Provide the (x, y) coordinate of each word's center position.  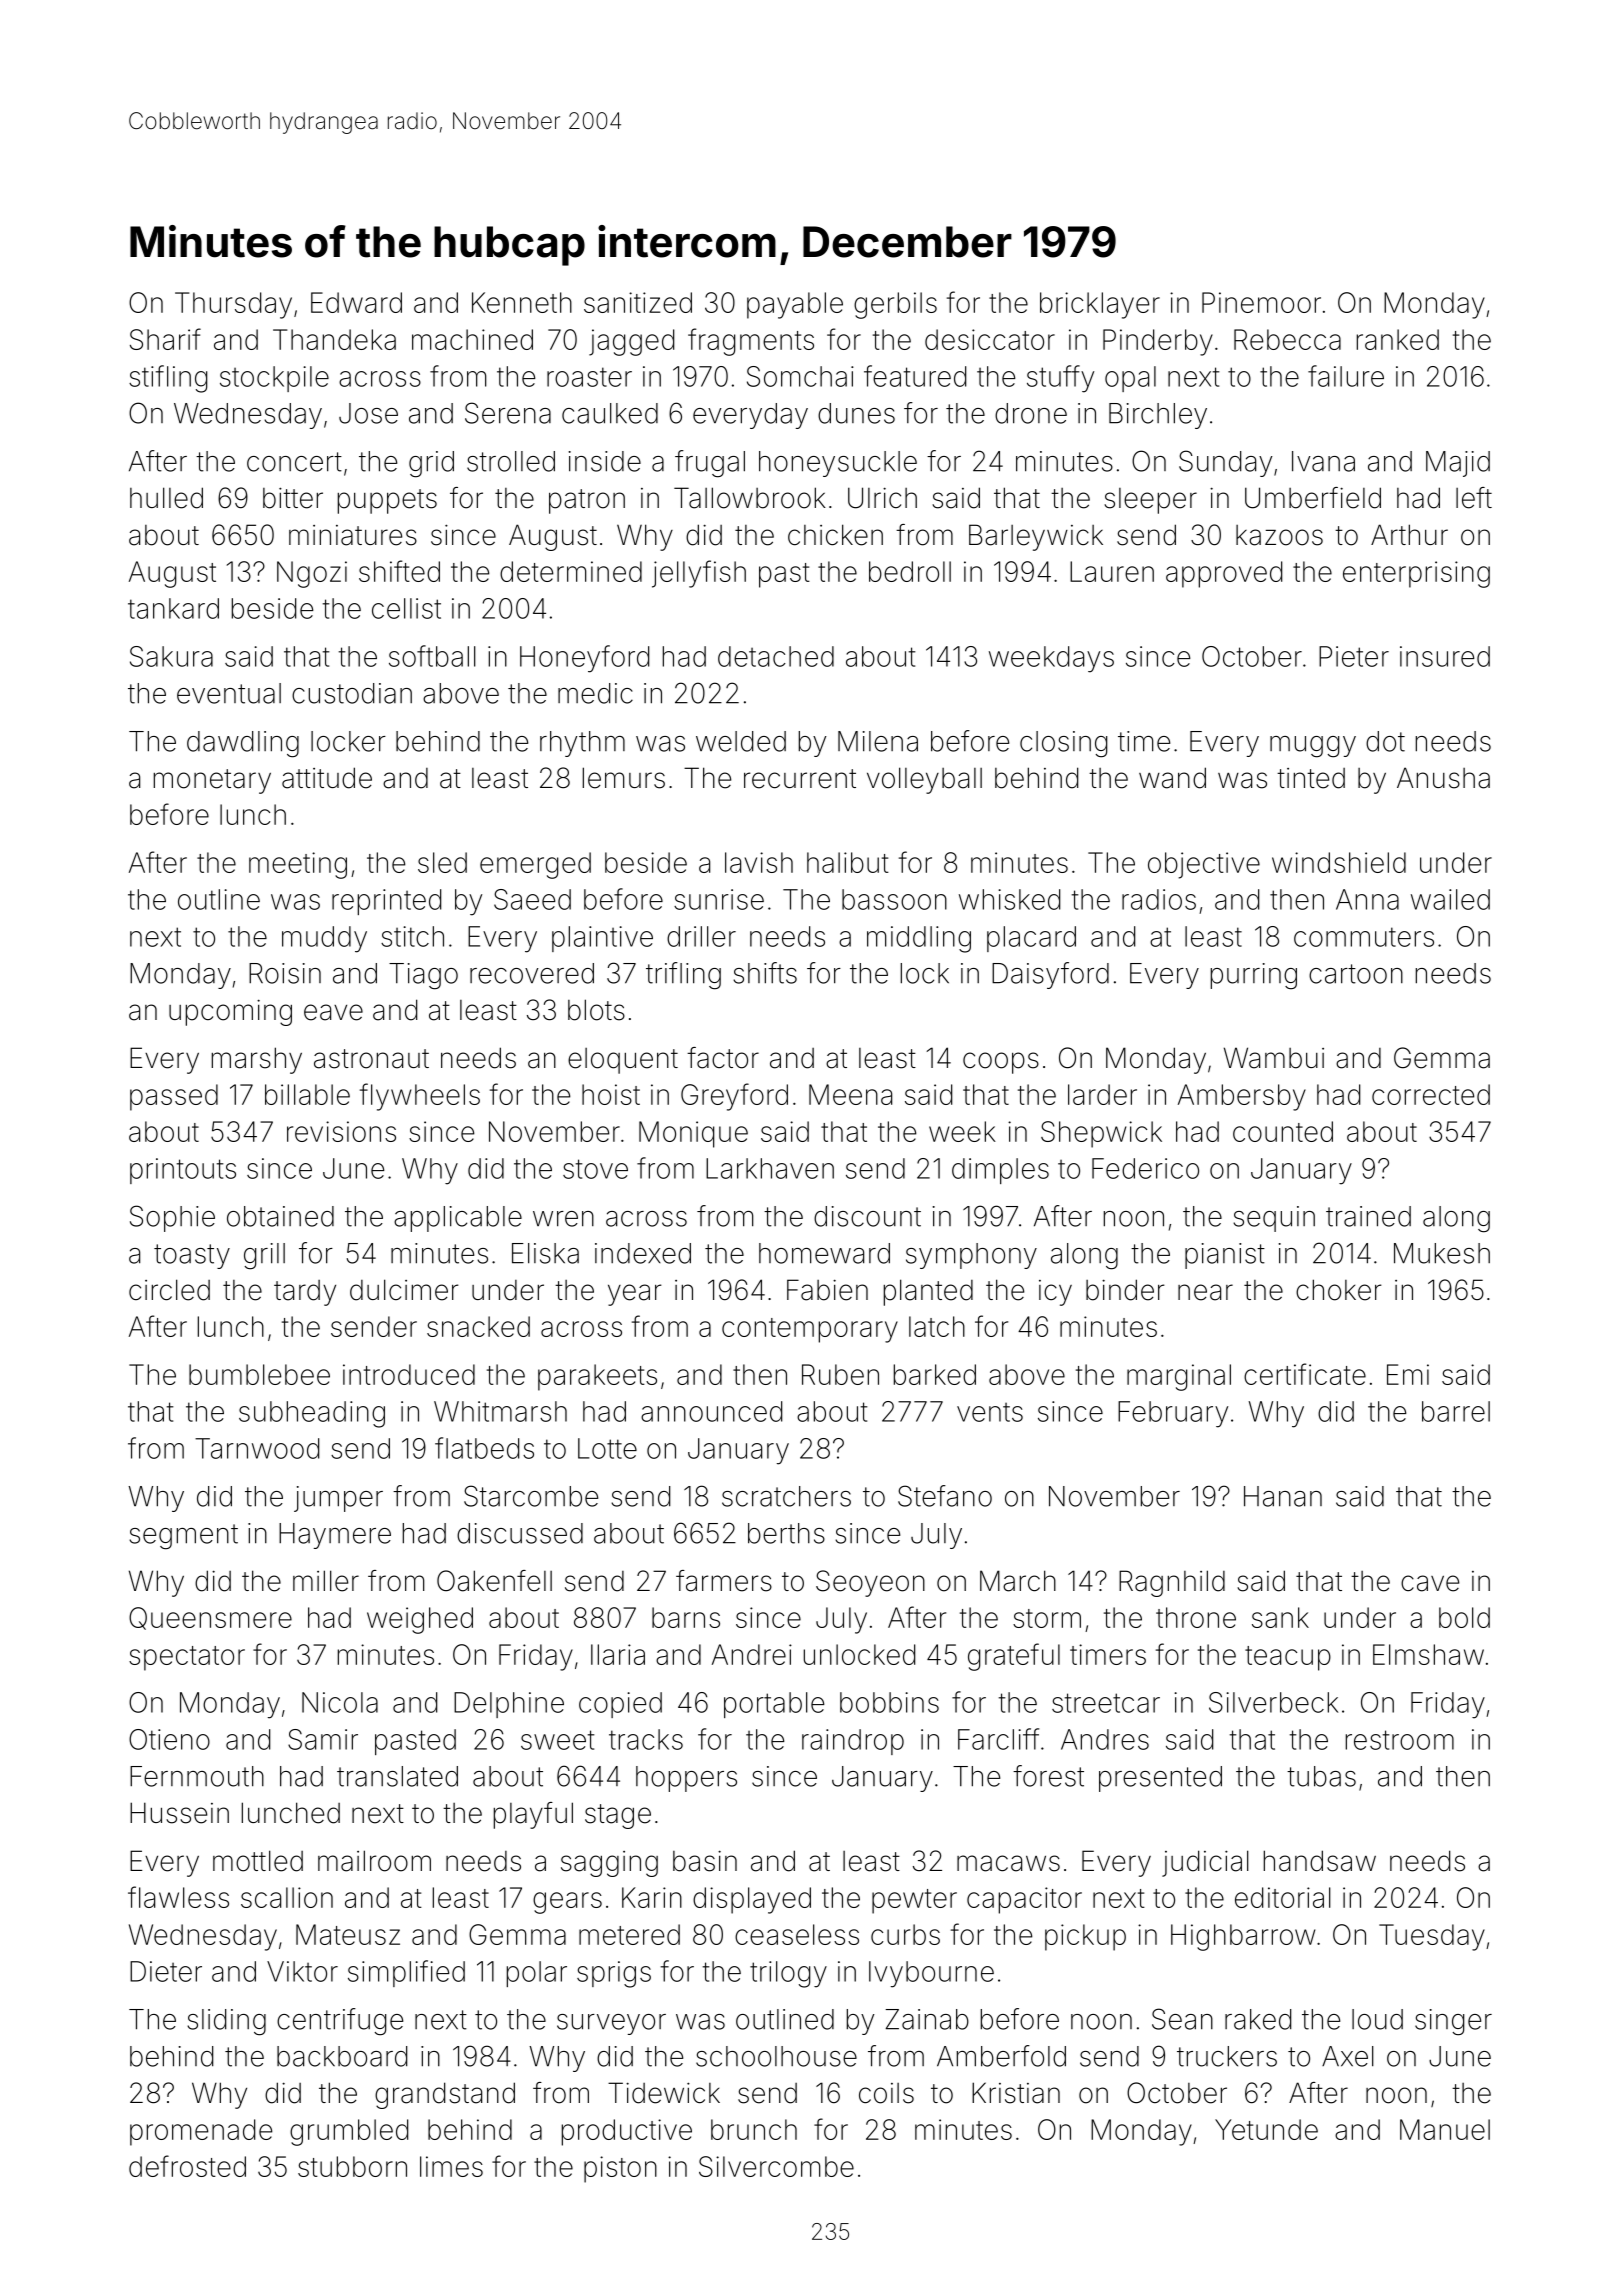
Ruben (840, 1374)
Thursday (233, 305)
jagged (631, 342)
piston (620, 2169)
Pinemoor (1261, 302)
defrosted (187, 2166)
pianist (1225, 1256)
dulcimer (404, 1290)
